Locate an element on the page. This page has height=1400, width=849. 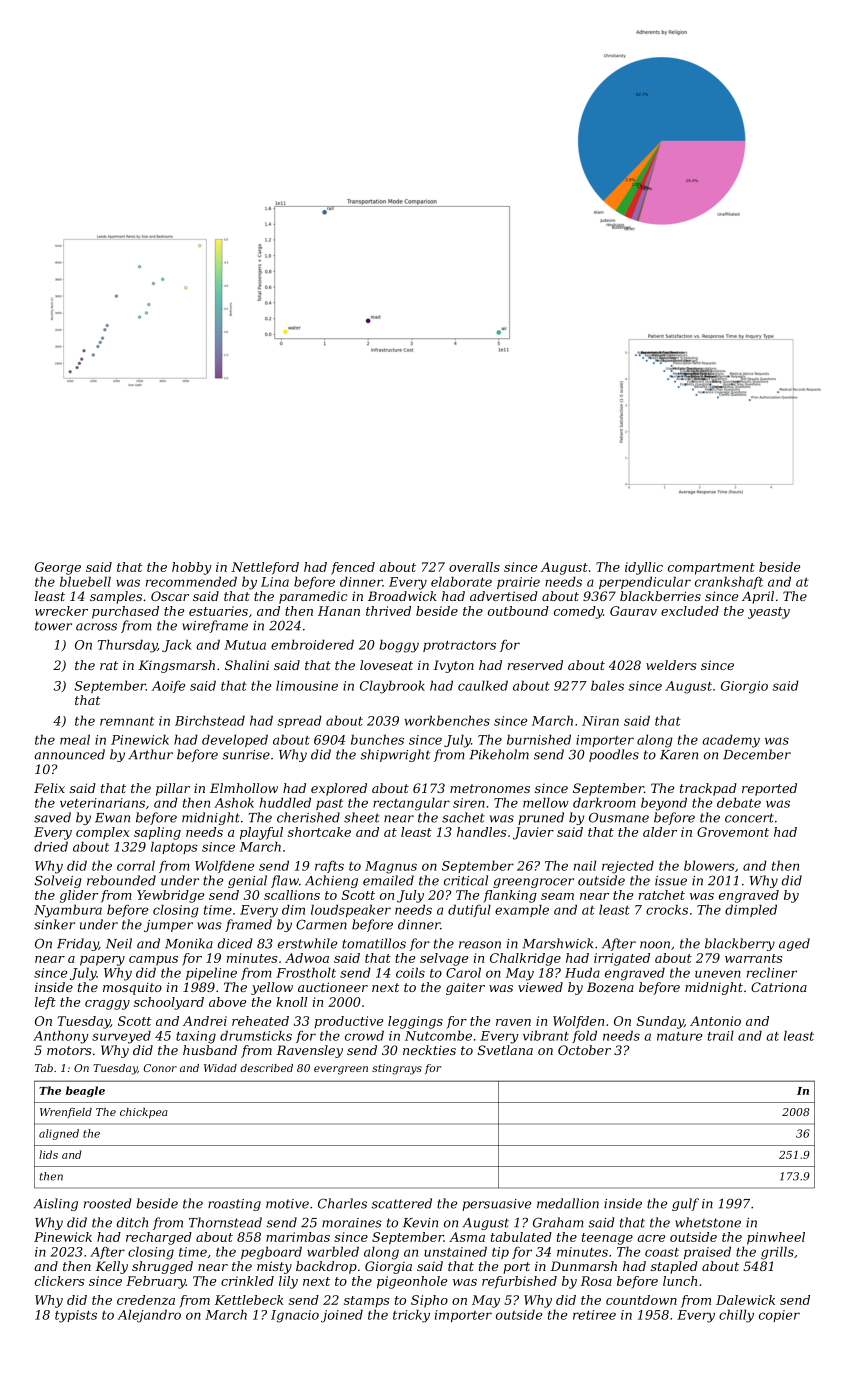
tomatillos is located at coordinates (374, 943).
